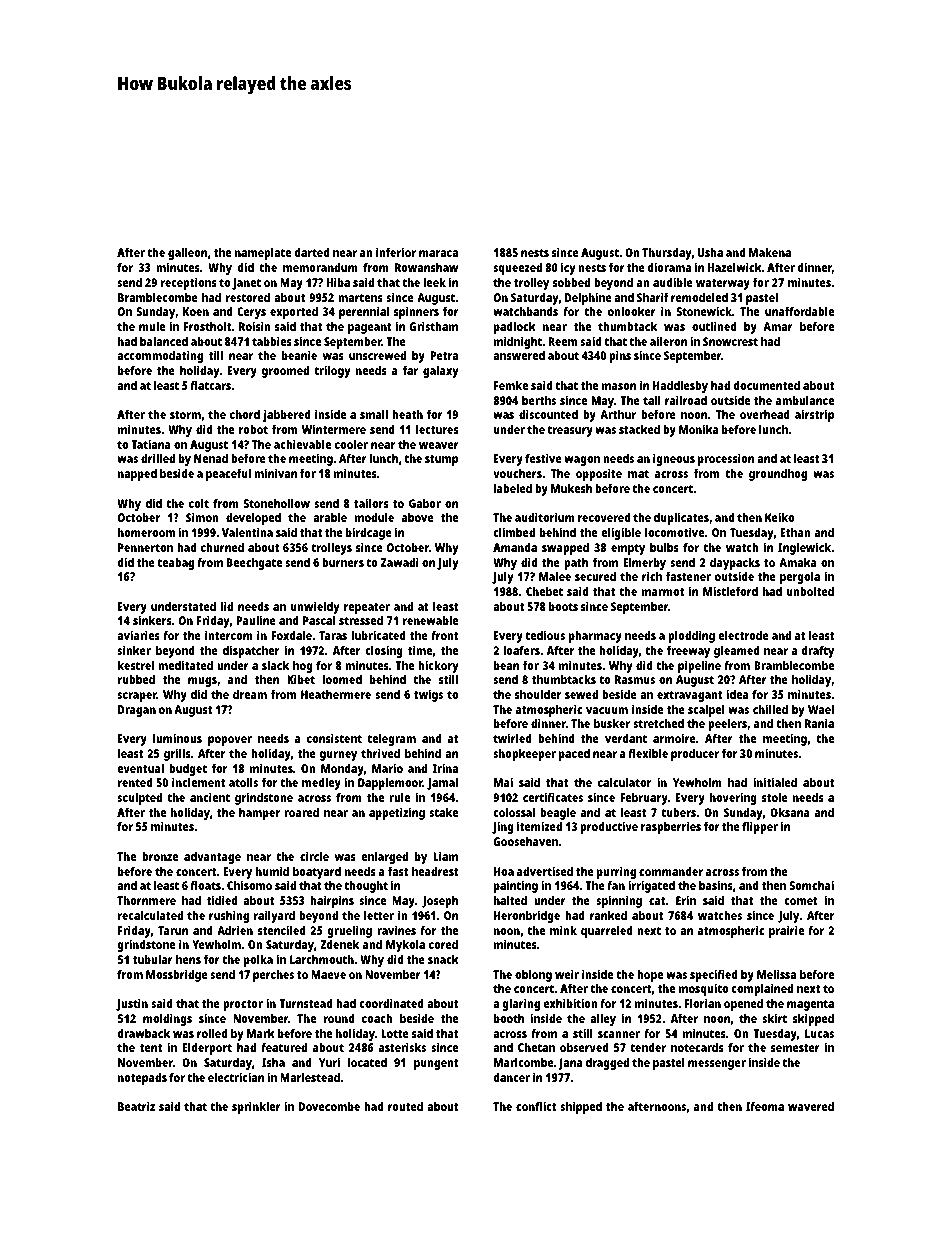 Image resolution: width=952 pixels, height=1233 pixels. What do you see at coordinates (595, 637) in the image?
I see `pharmacy` at bounding box center [595, 637].
